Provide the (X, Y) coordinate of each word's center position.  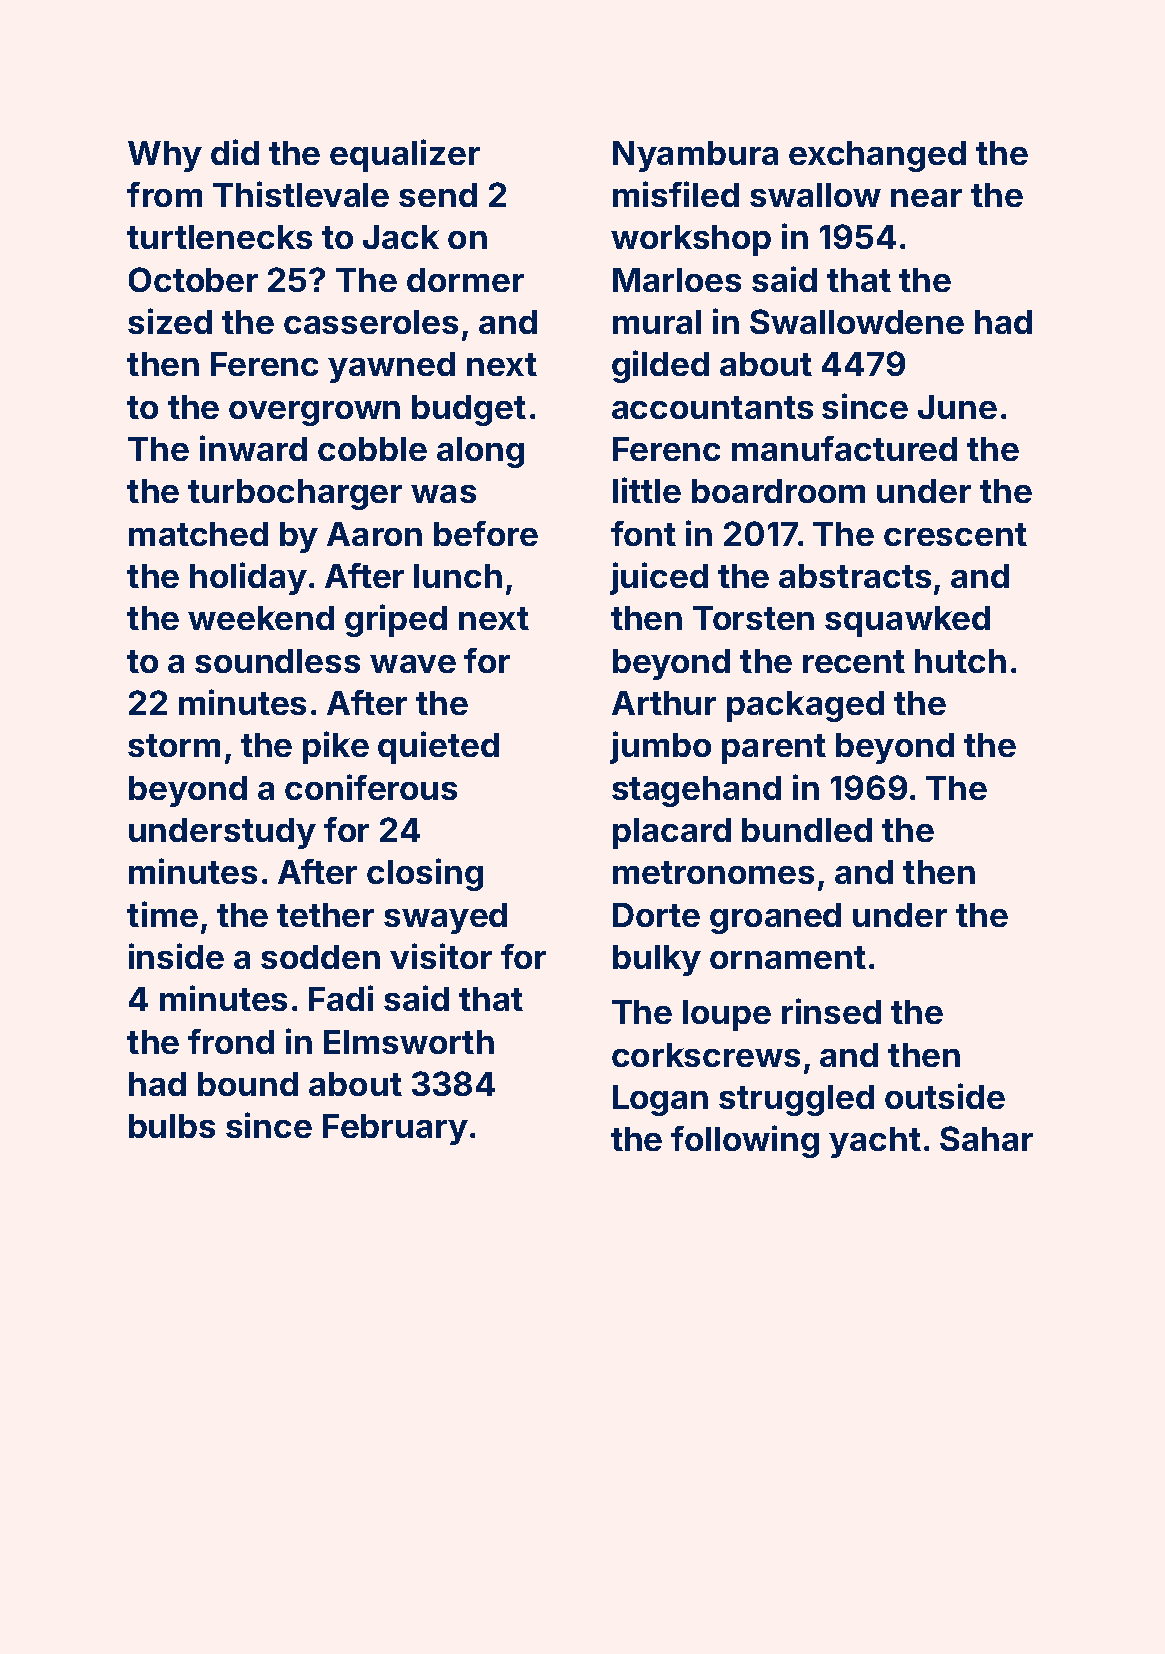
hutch (960, 661)
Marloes (677, 280)
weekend (261, 618)
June (957, 407)
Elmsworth (409, 1042)
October (193, 279)
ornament (788, 957)
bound (248, 1084)
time (162, 914)
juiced (659, 578)
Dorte (656, 915)
